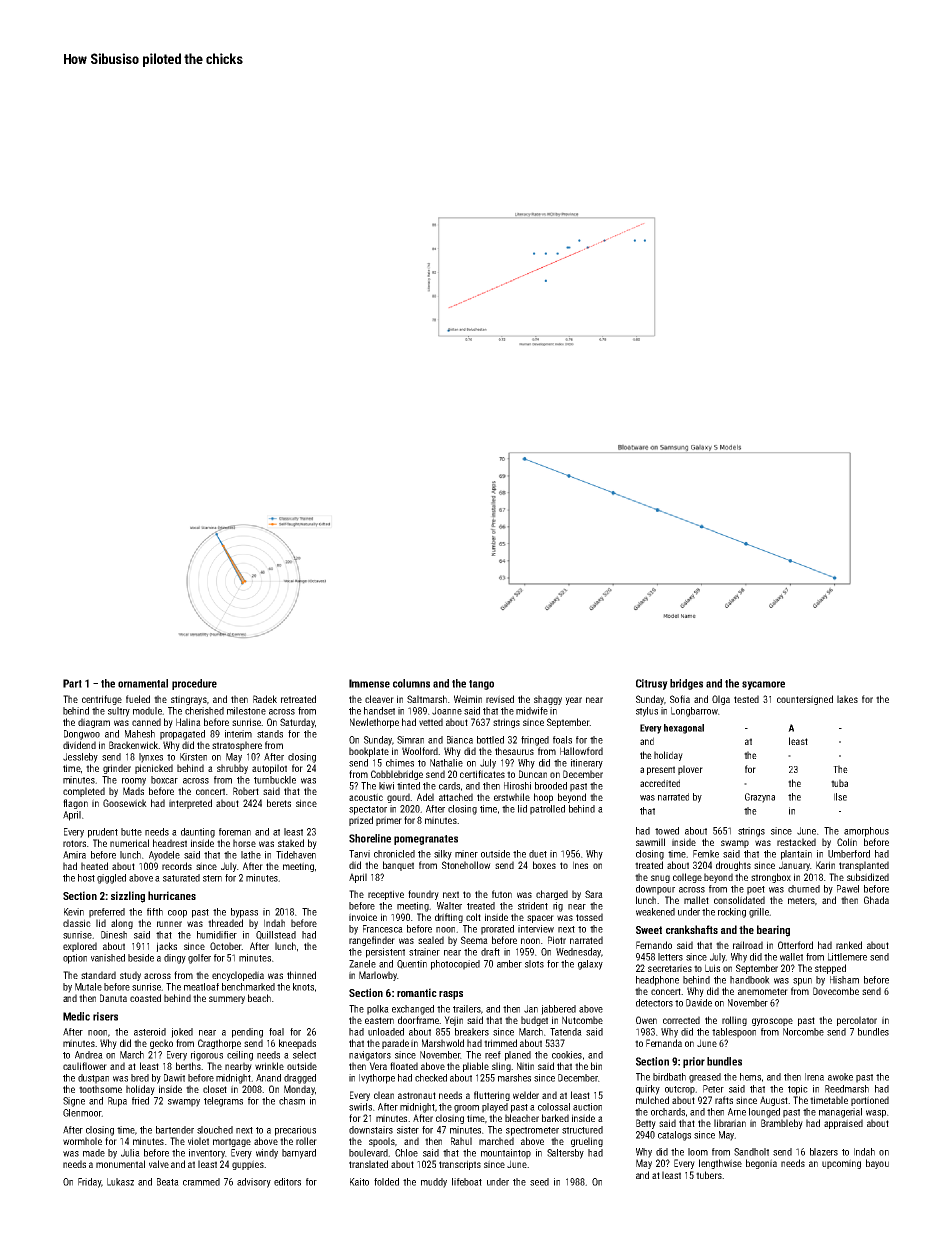 This screenshot has height=1233, width=952. Describe the element at coordinates (386, 1182) in the screenshot. I see `folded` at that location.
